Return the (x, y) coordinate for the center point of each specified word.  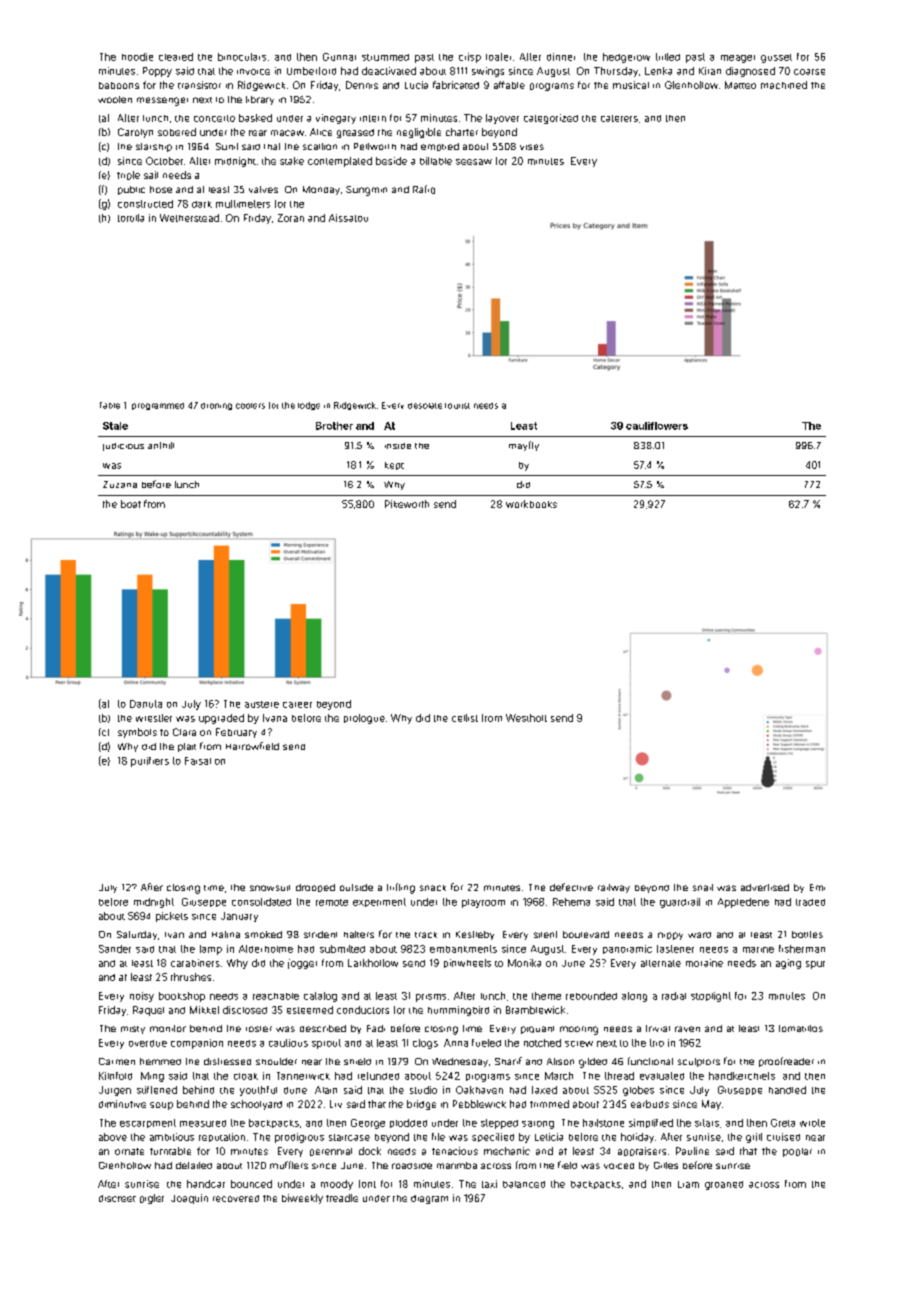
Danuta (146, 704)
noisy (142, 997)
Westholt (526, 718)
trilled (668, 57)
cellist (465, 718)
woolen (115, 99)
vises (532, 147)
